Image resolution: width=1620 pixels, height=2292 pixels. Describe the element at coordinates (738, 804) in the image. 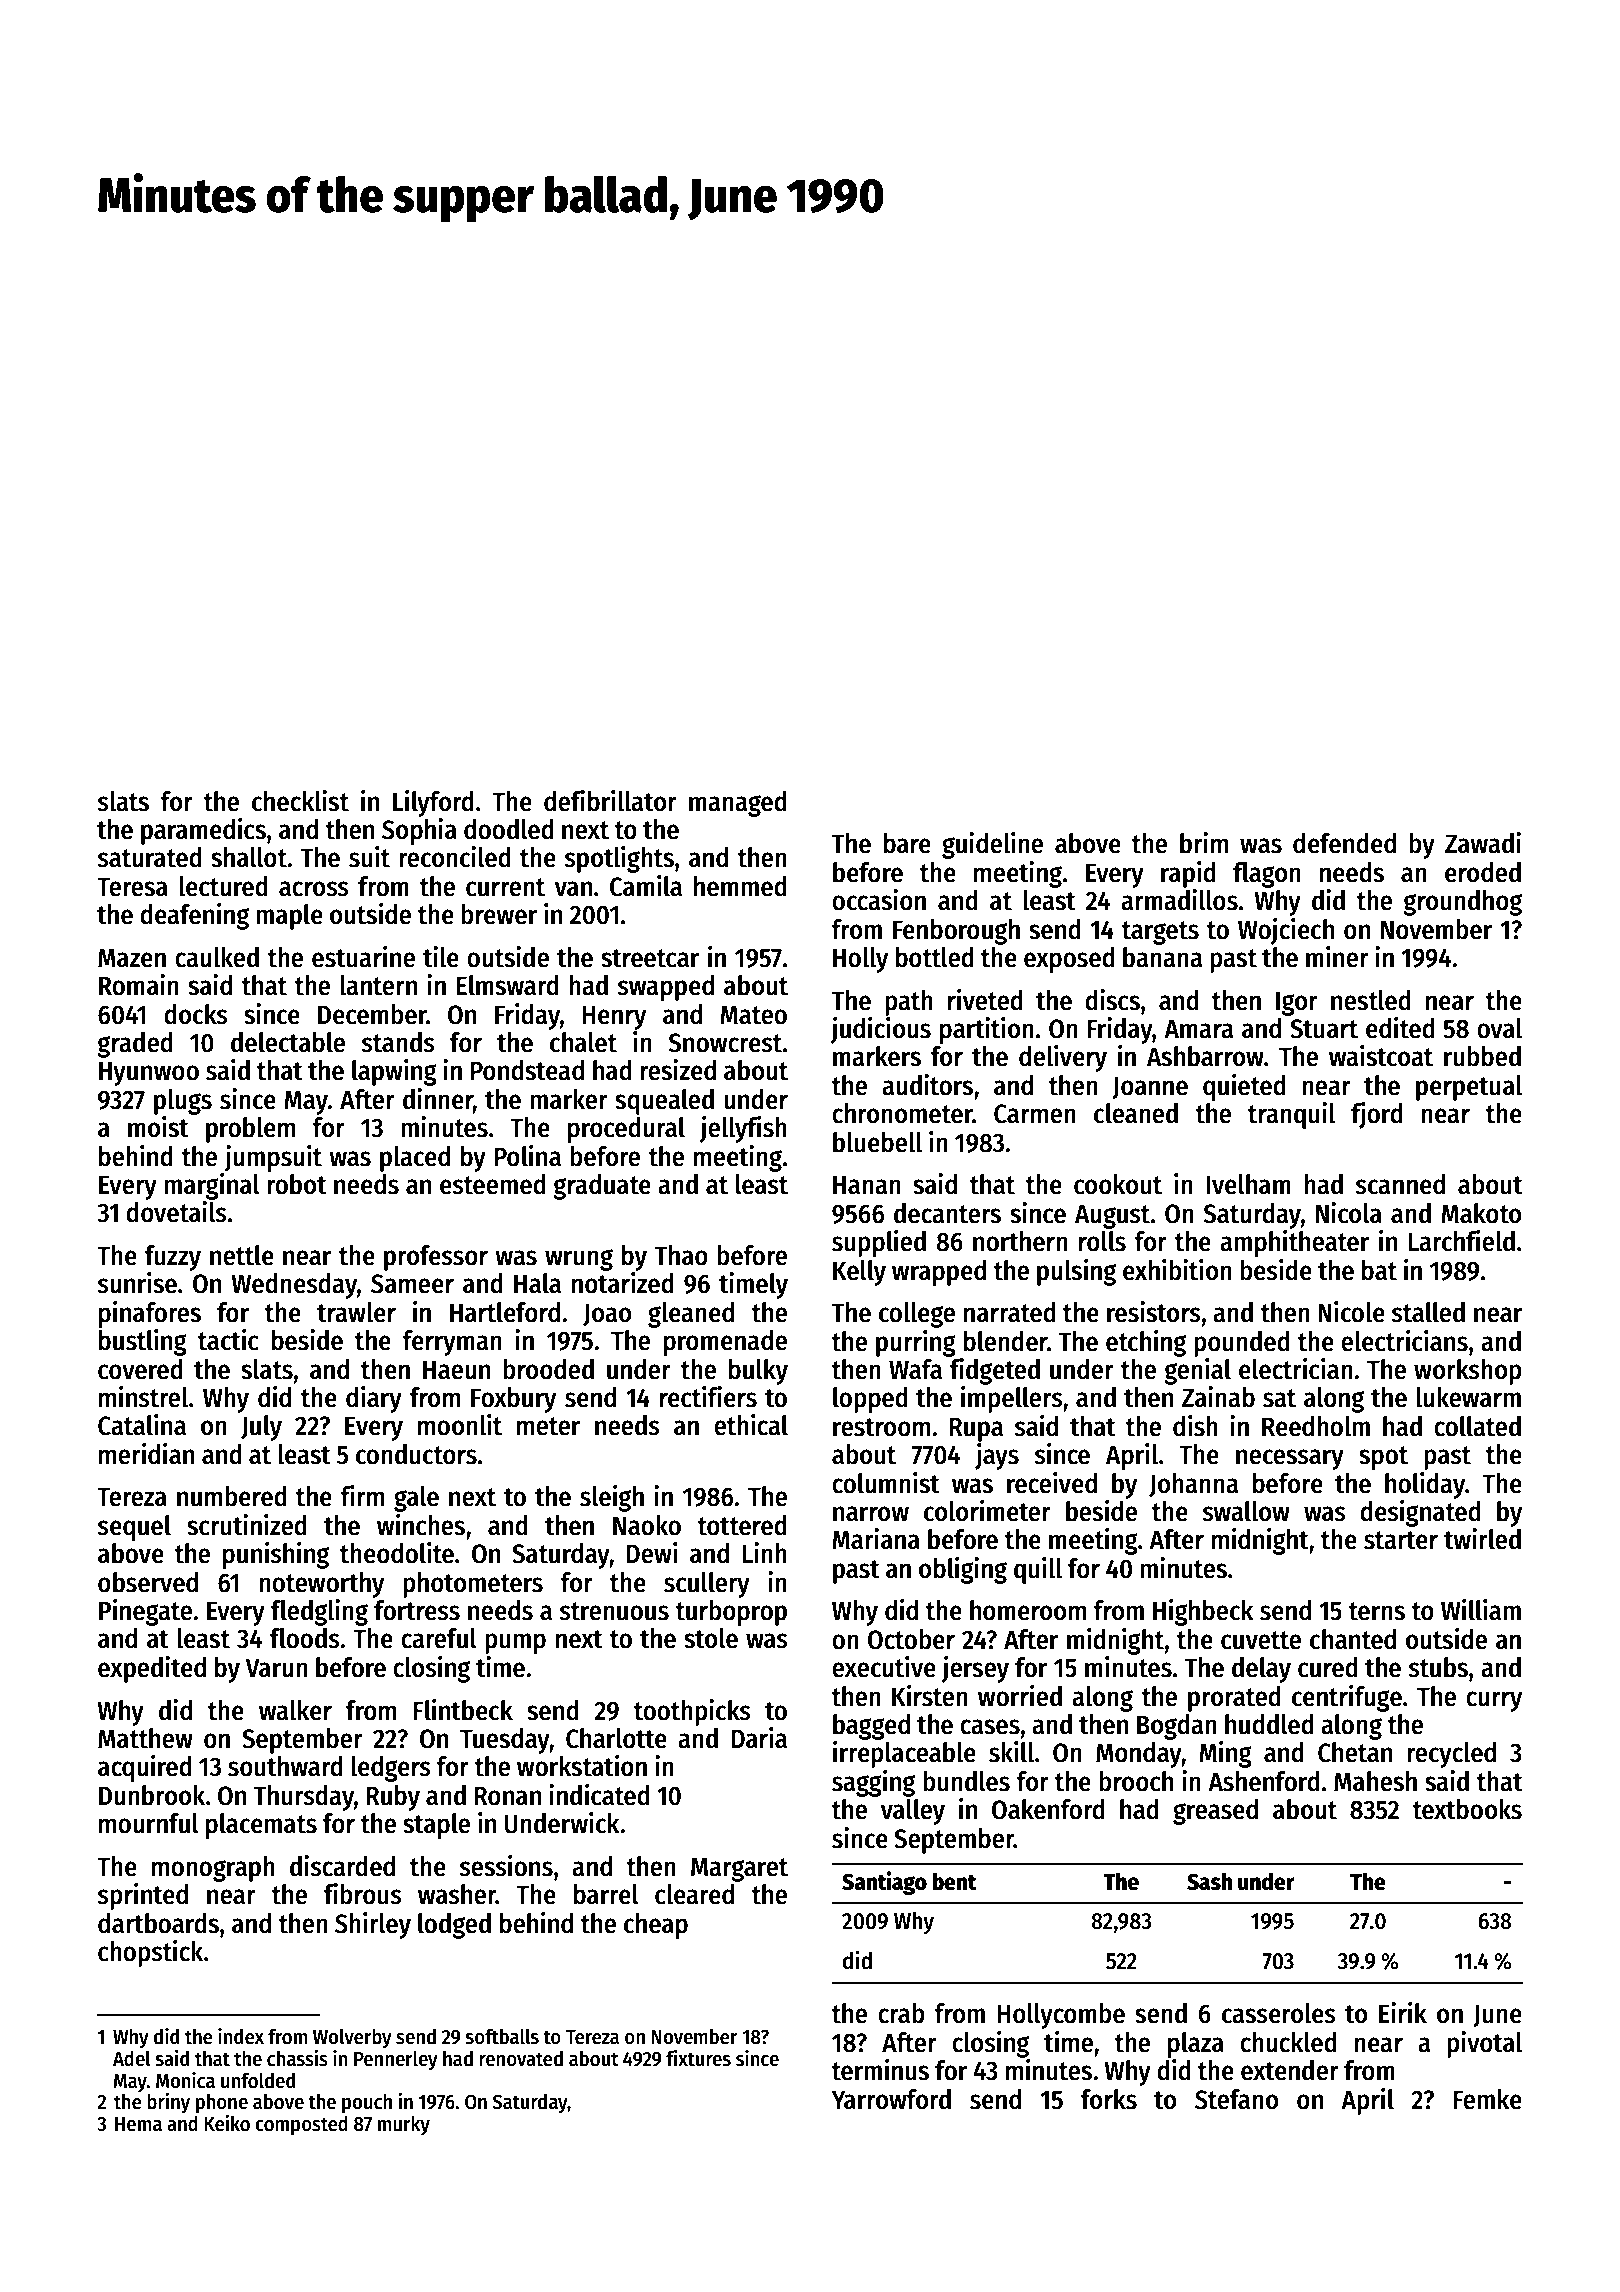

I see `managed` at that location.
